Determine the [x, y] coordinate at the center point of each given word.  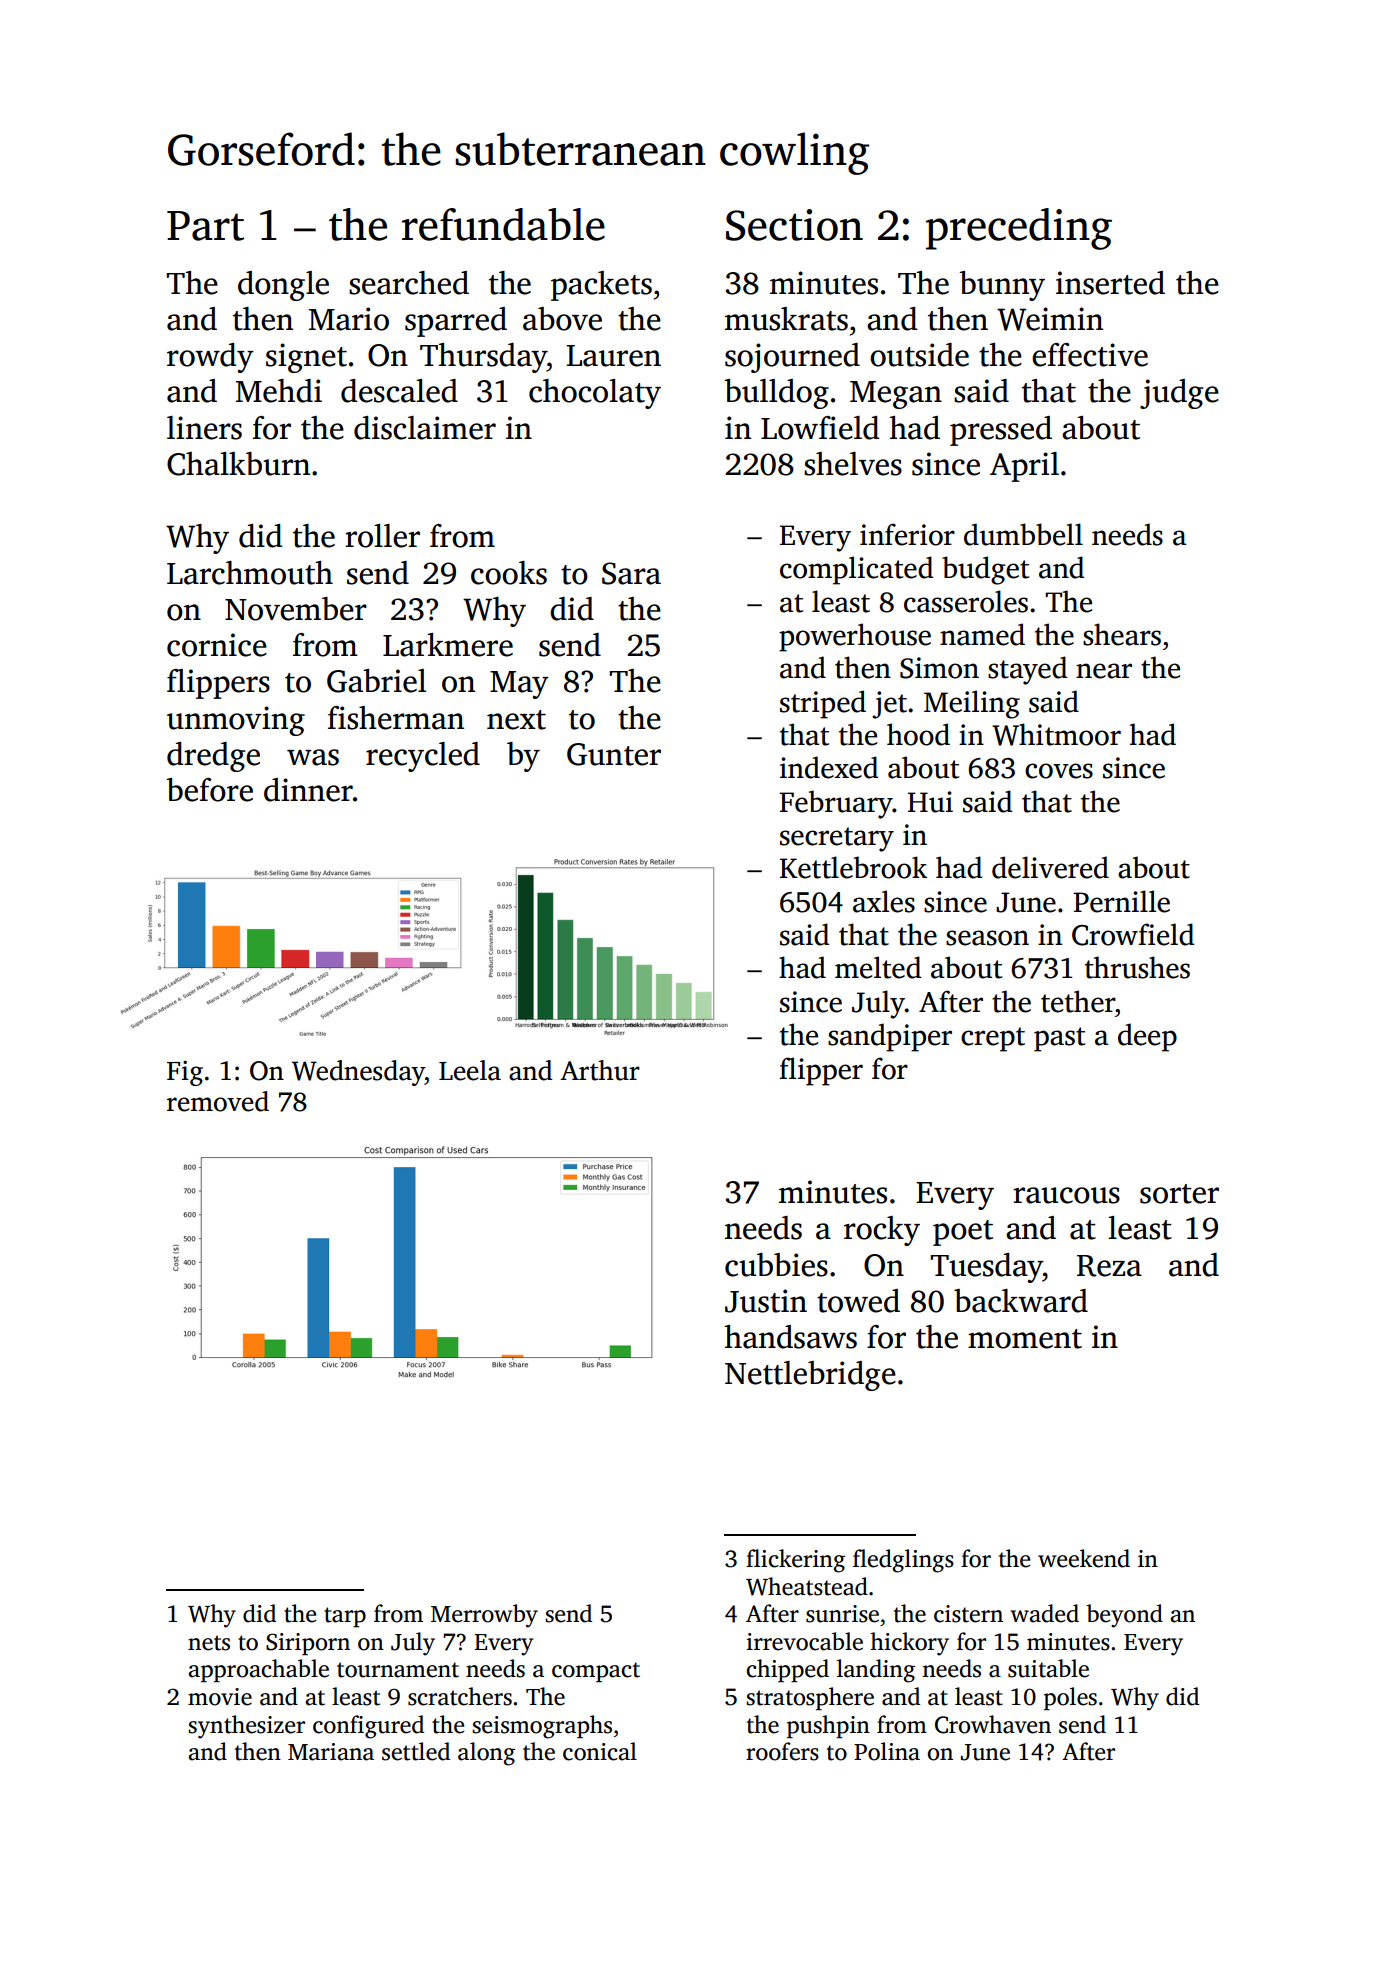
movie [220, 1697]
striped [823, 704]
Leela [470, 1070]
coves [1059, 771]
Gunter [614, 754]
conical [600, 1751]
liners [204, 428]
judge [1179, 394]
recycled [423, 757]
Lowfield [820, 428]
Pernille [1121, 901]
